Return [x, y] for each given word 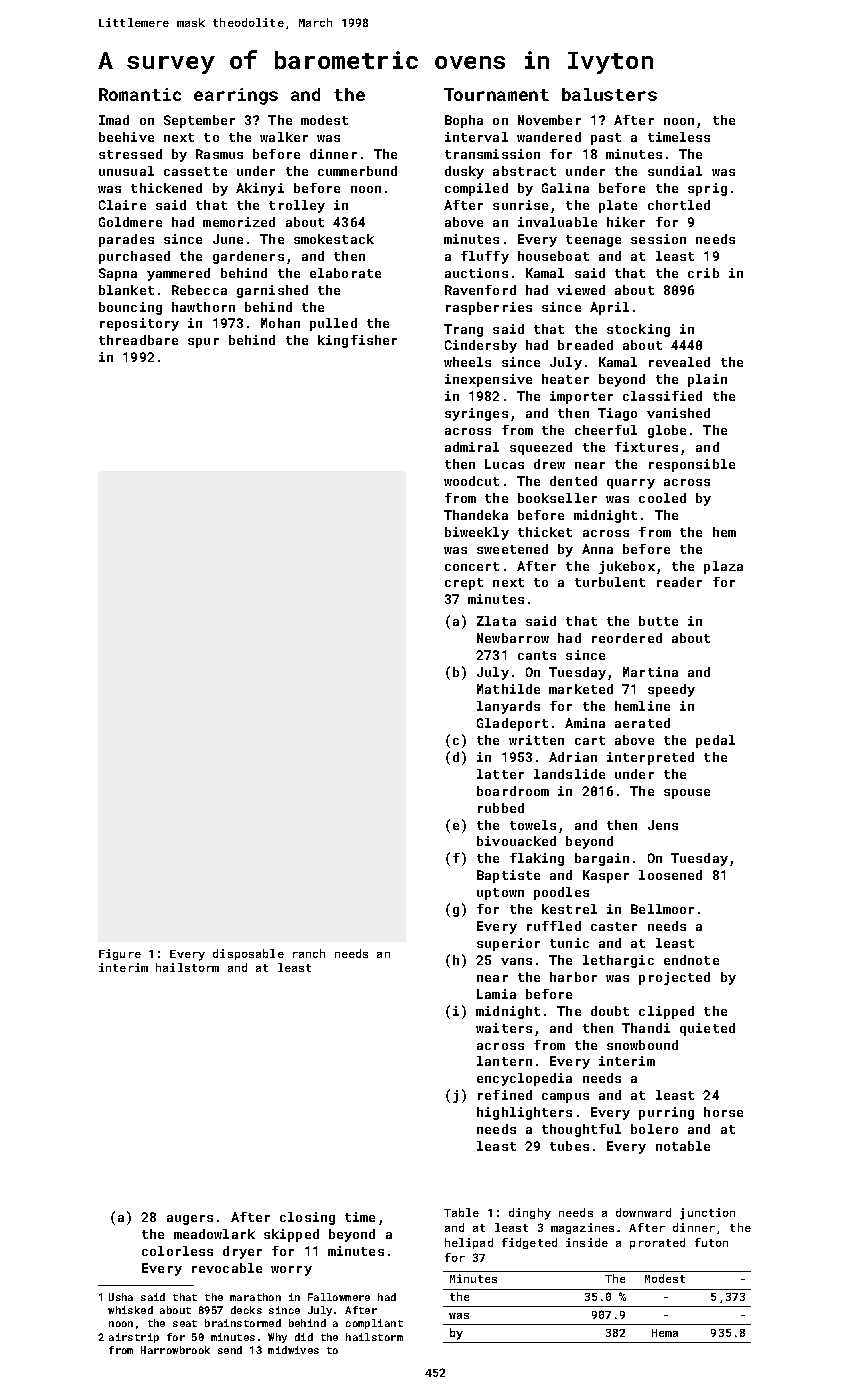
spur [203, 343]
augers [190, 1220]
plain [707, 380]
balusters [609, 94]
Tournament [496, 94]
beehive [126, 137]
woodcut [471, 481]
